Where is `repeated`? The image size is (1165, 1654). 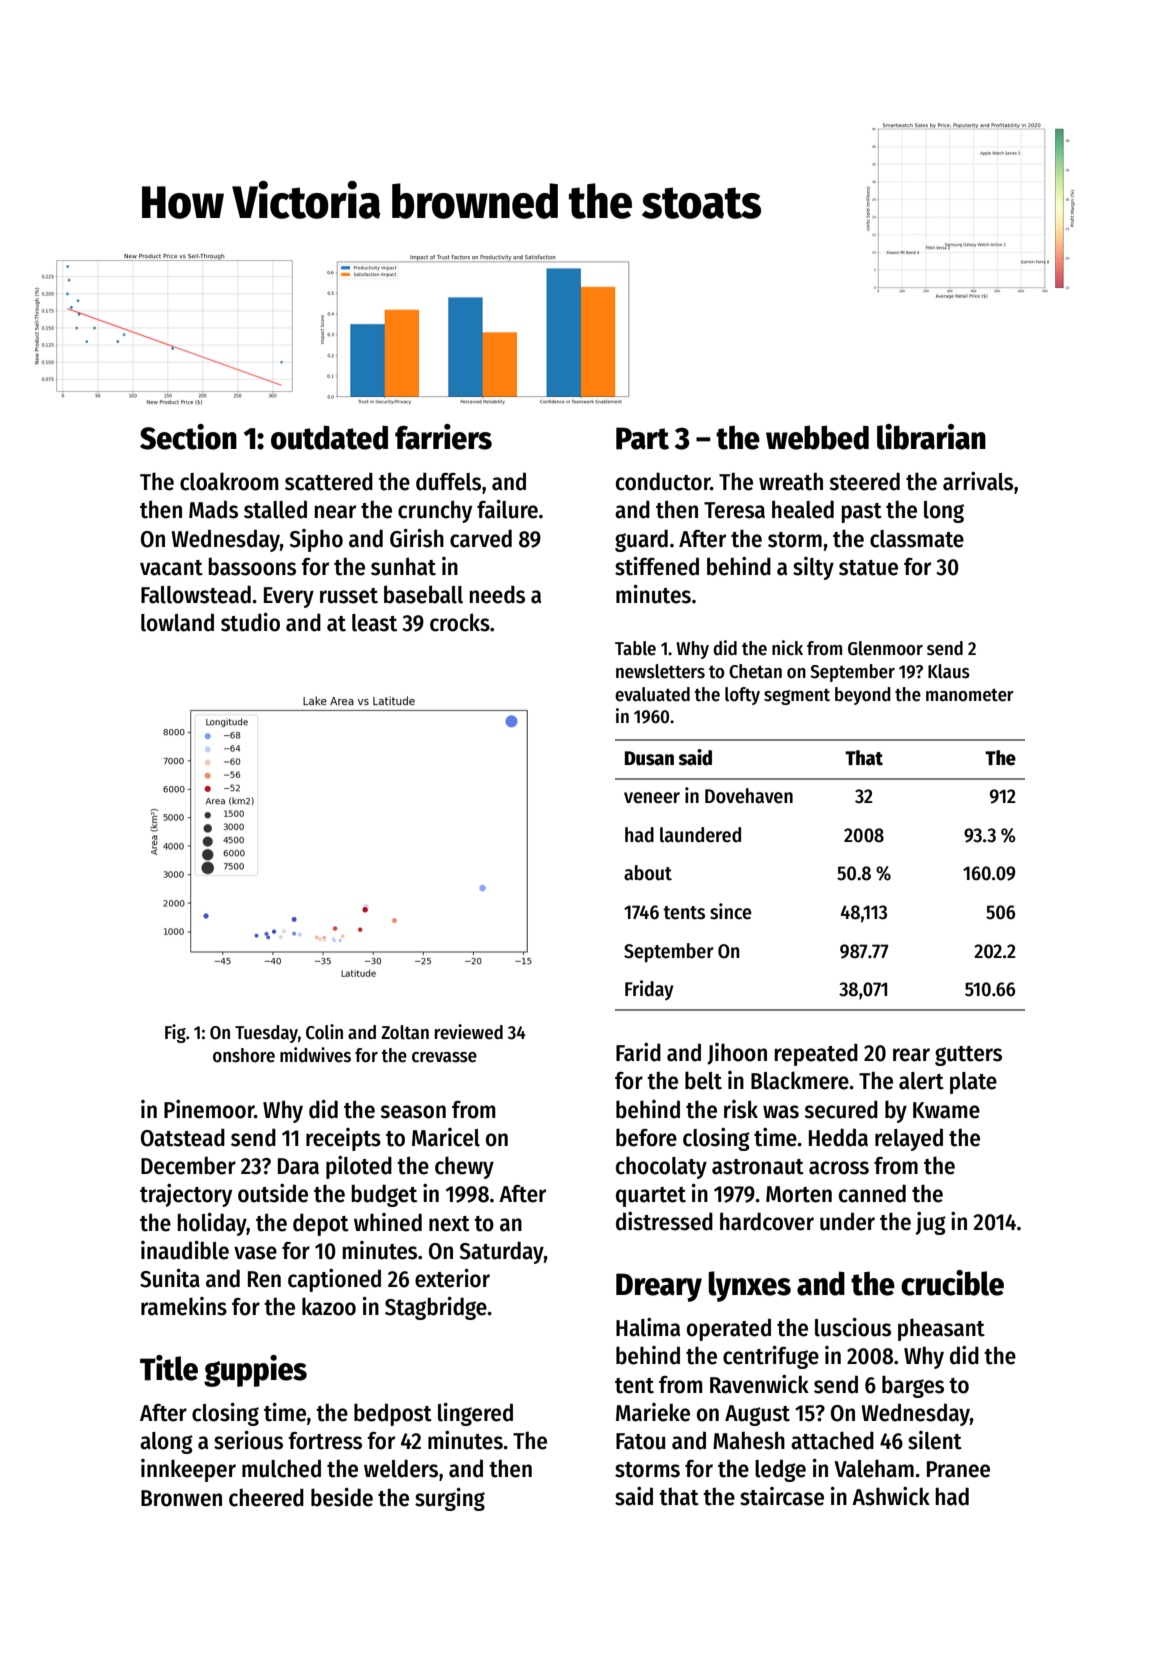 repeated is located at coordinates (816, 1054).
